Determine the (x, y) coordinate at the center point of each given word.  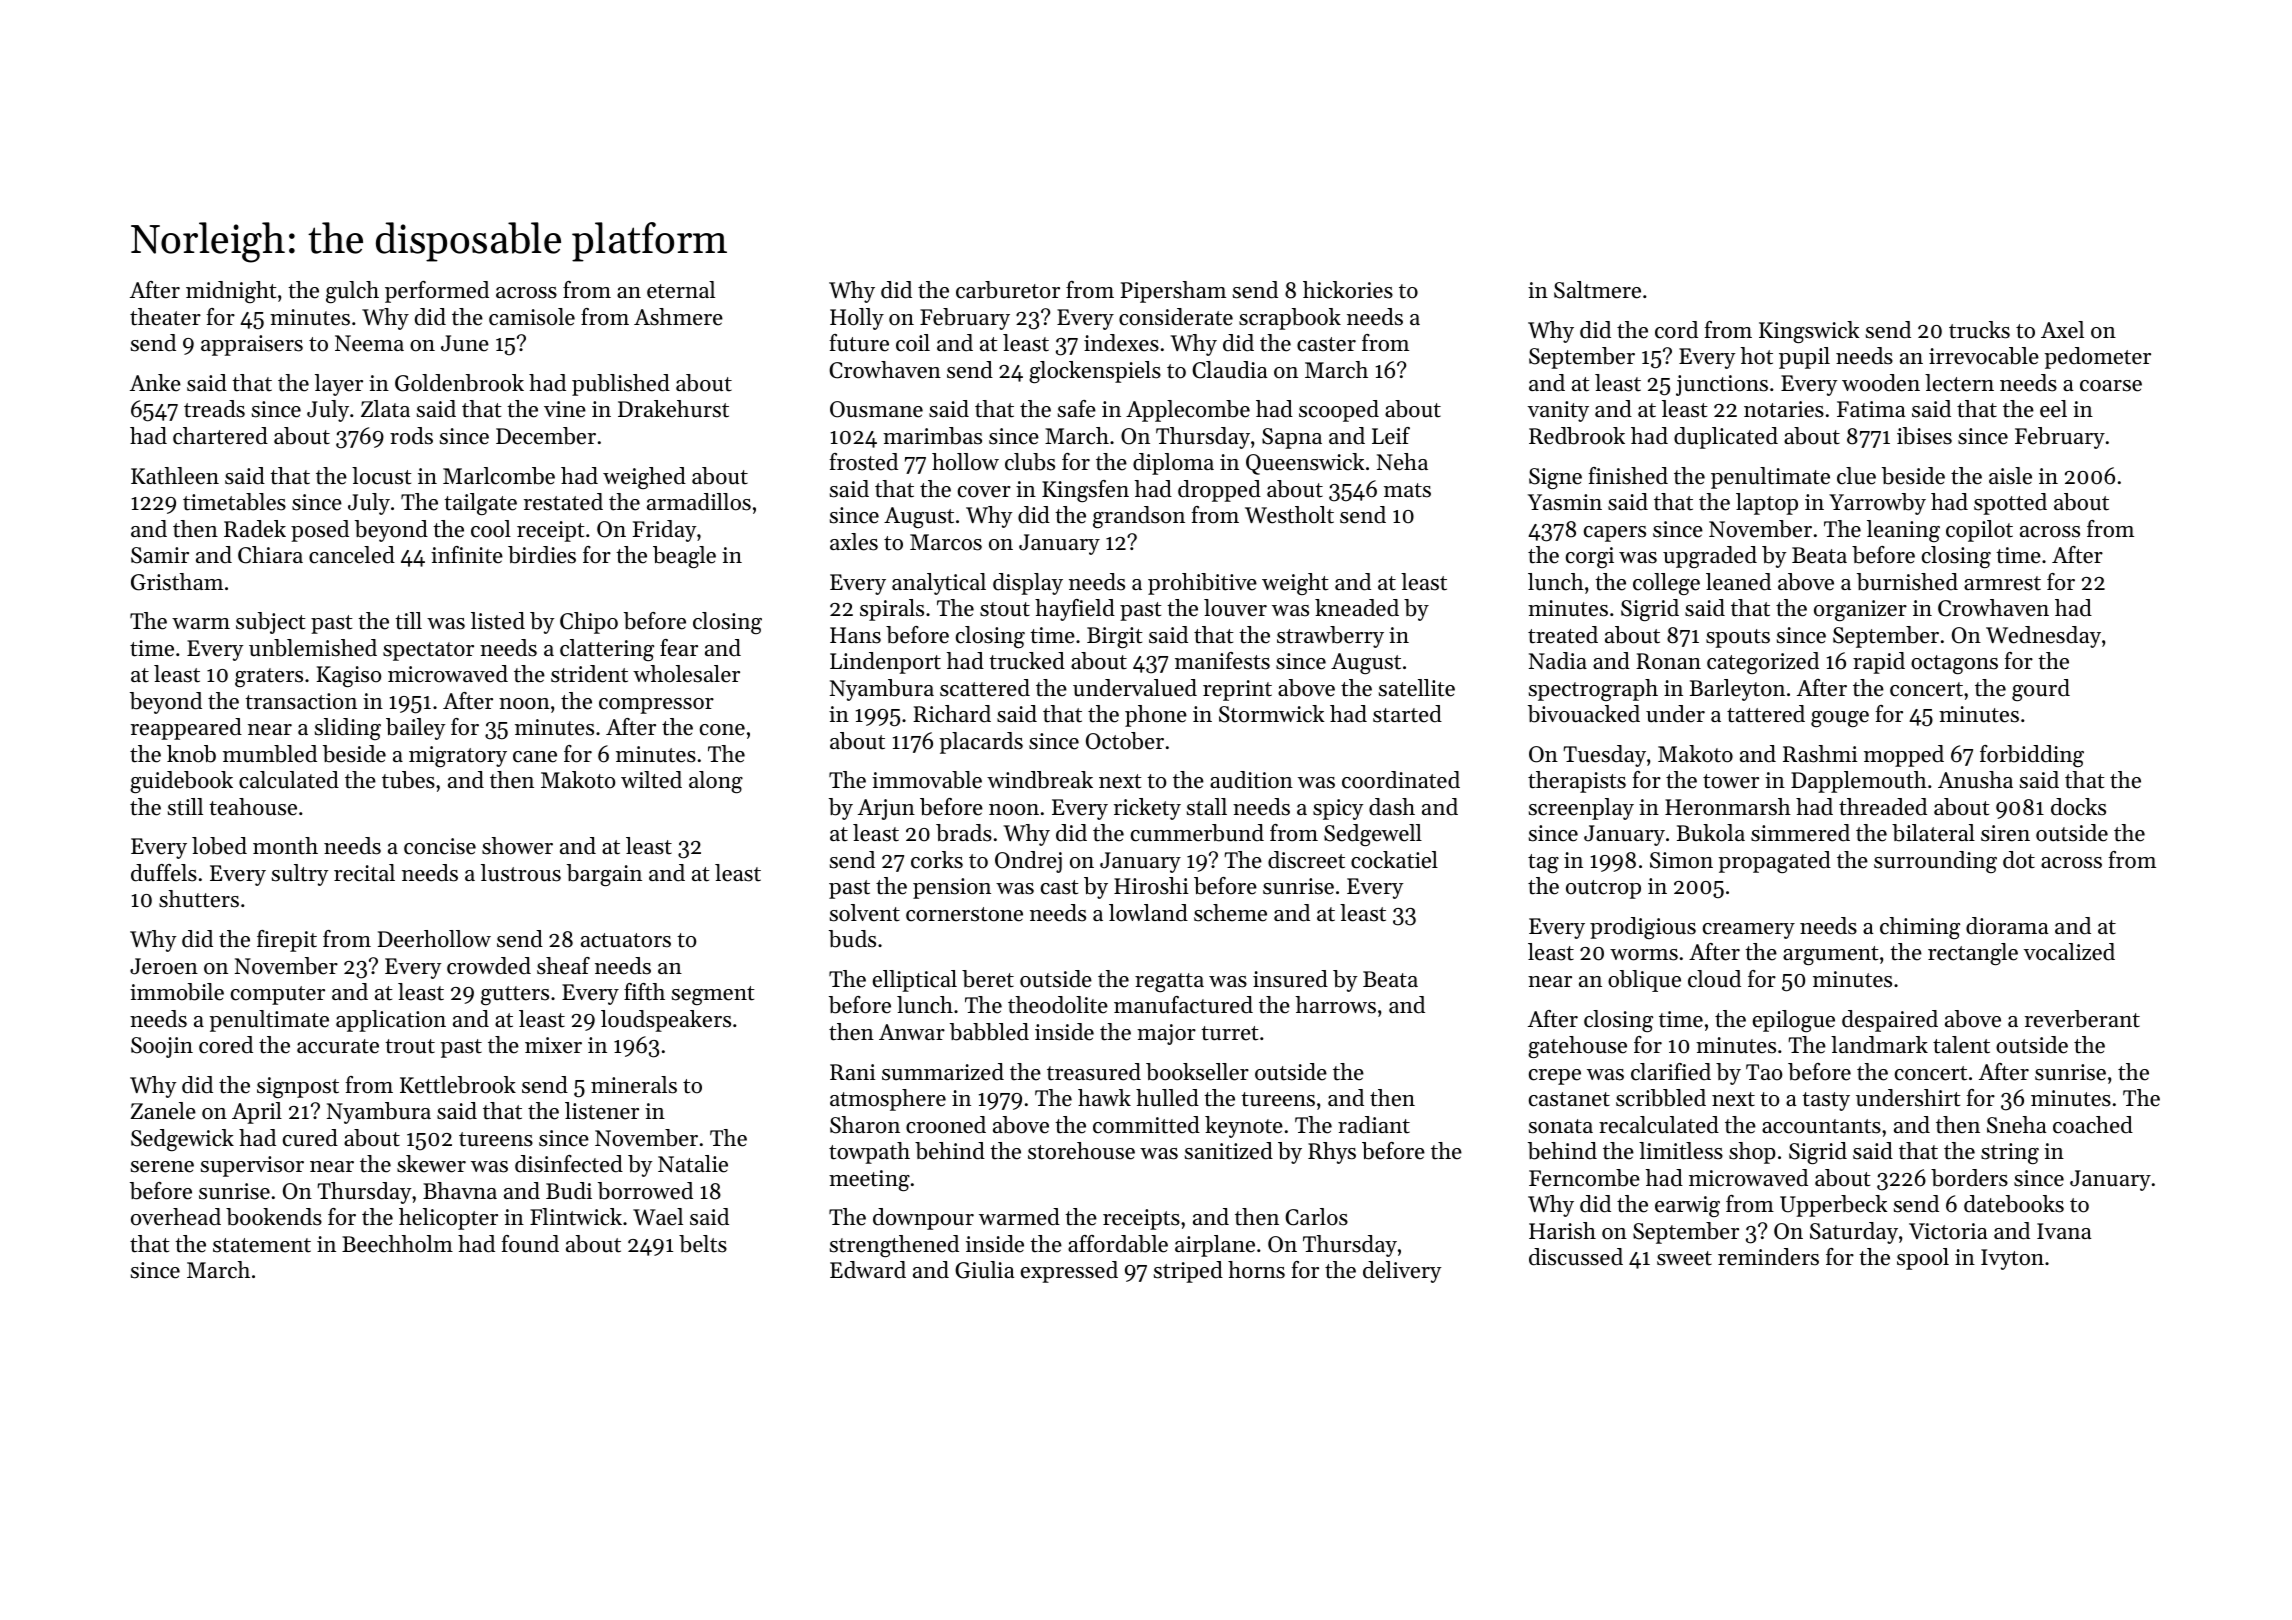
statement (262, 1245)
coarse (2111, 386)
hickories (1348, 290)
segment (713, 995)
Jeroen (164, 966)
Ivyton (2012, 1259)
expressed (1069, 1272)
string (2010, 1153)
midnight (231, 292)
